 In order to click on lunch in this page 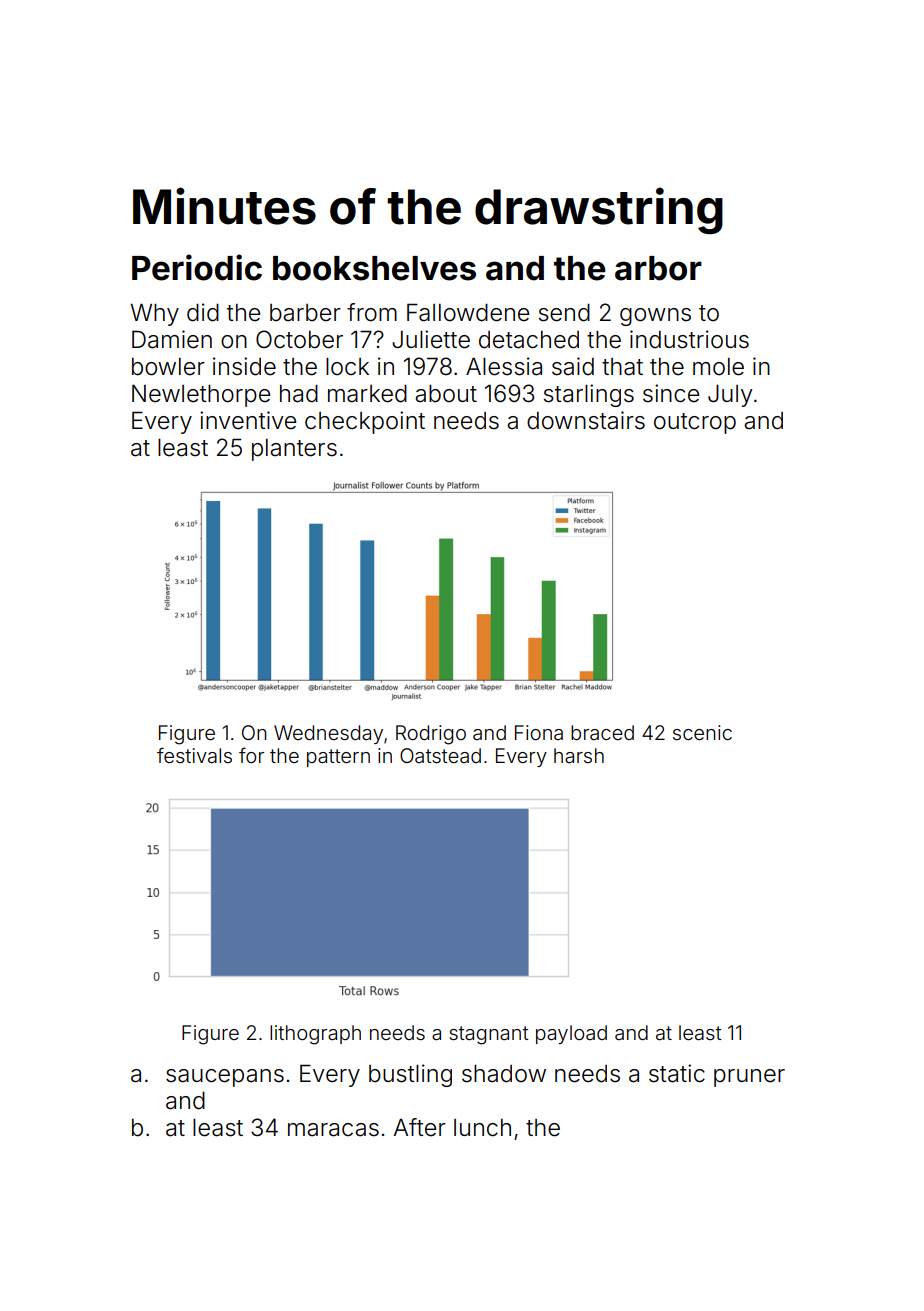, I will do `click(482, 1128)`.
